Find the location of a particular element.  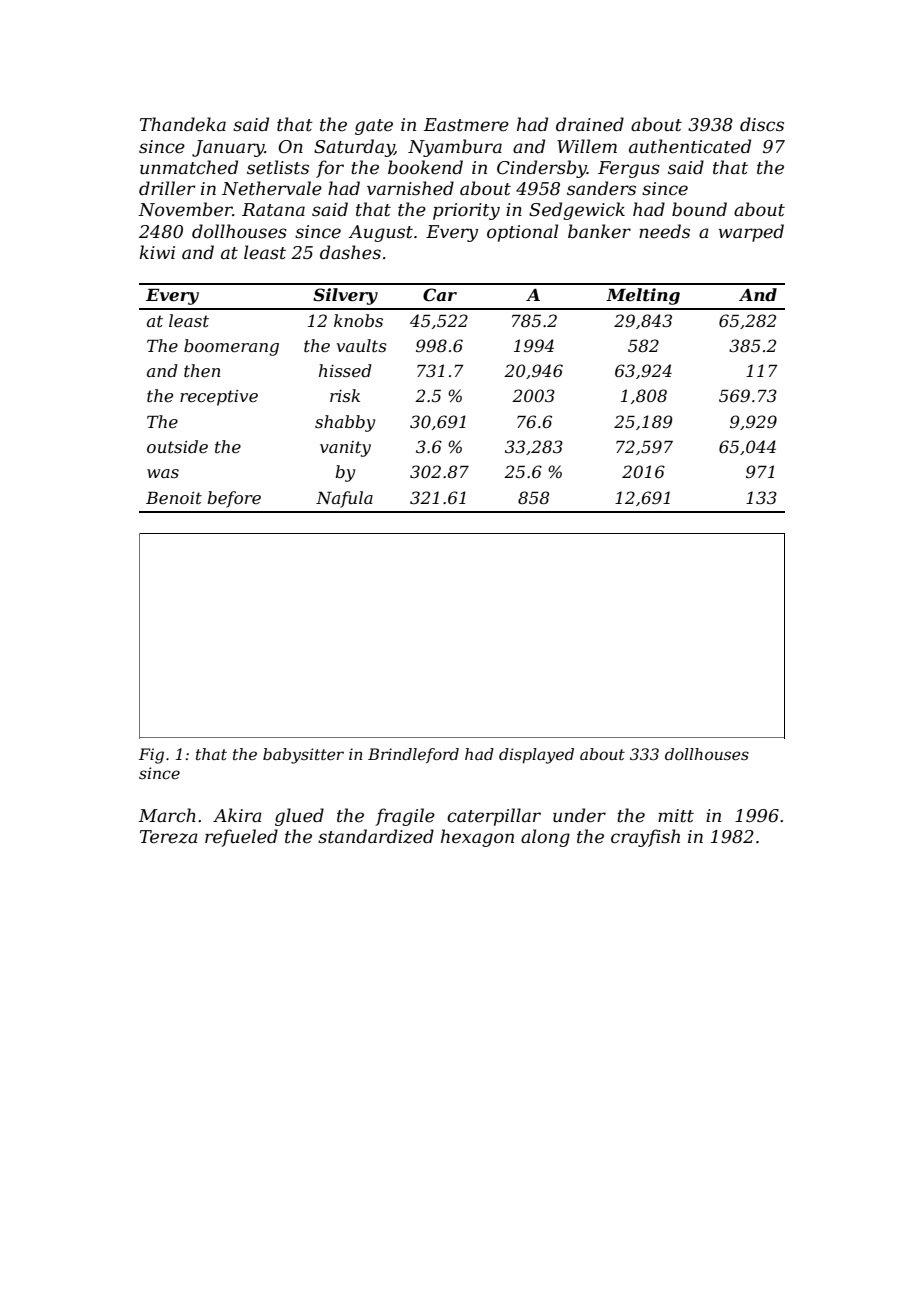

Fergus is located at coordinates (629, 169).
